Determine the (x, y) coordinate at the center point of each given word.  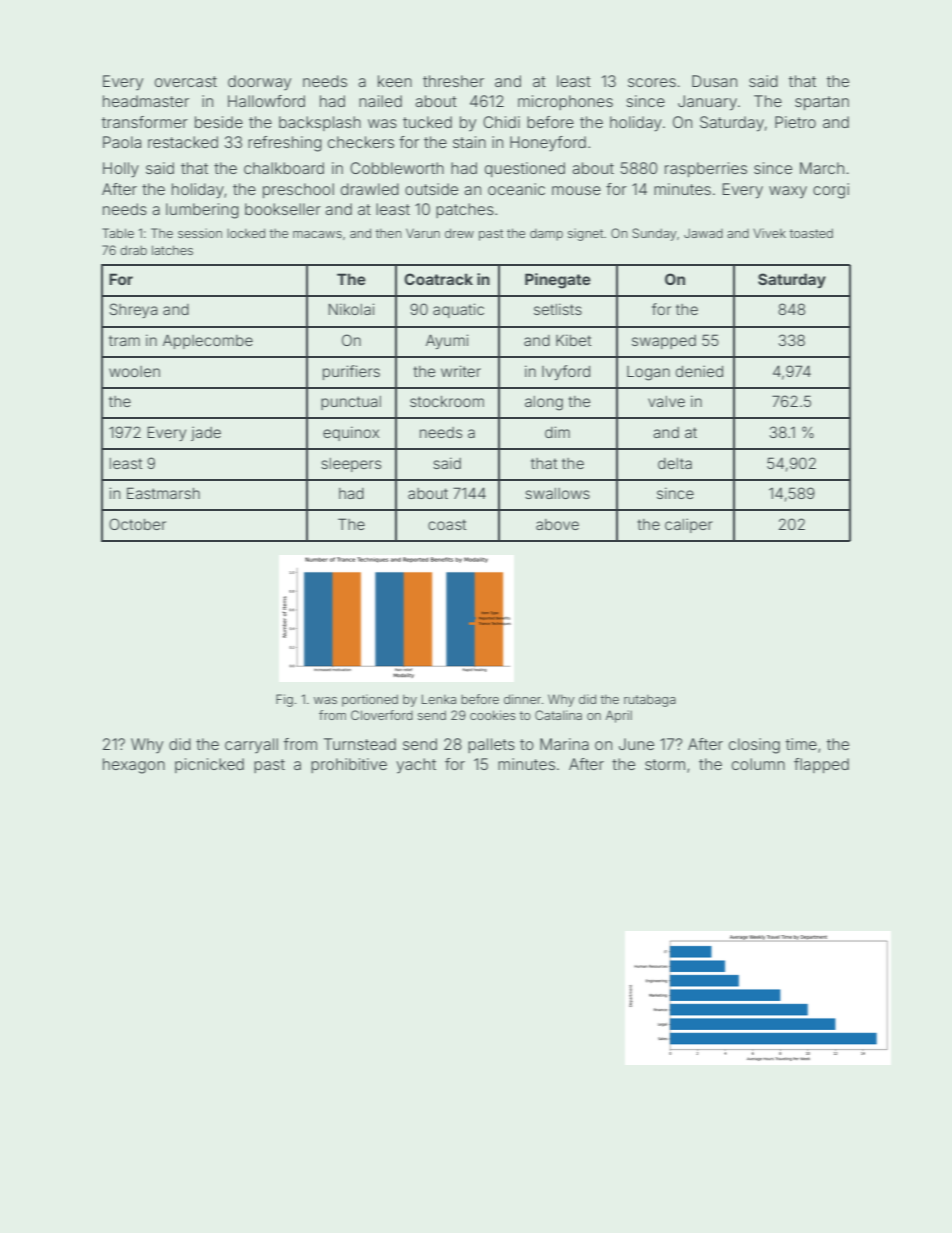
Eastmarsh (163, 493)
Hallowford (266, 101)
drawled (370, 189)
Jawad (703, 233)
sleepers (351, 465)
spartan (822, 103)
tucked (427, 122)
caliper (689, 525)
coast (447, 524)
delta (675, 463)
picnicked (209, 765)
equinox (351, 433)
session (200, 233)
